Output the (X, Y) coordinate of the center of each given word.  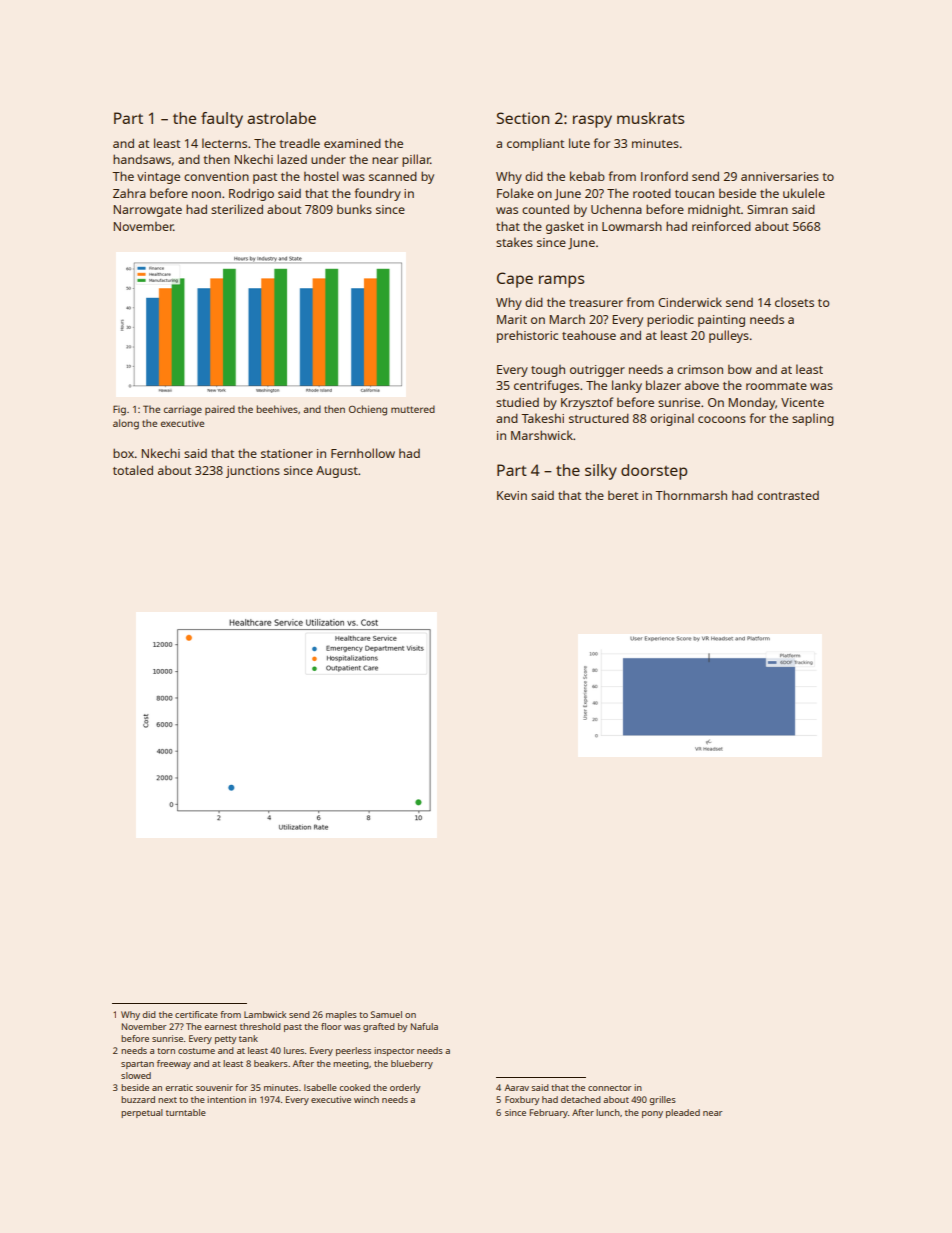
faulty (222, 120)
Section (523, 118)
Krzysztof (587, 403)
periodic (670, 321)
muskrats (650, 118)
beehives (277, 409)
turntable (186, 1112)
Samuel (386, 1014)
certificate (196, 1014)
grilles (662, 1100)
